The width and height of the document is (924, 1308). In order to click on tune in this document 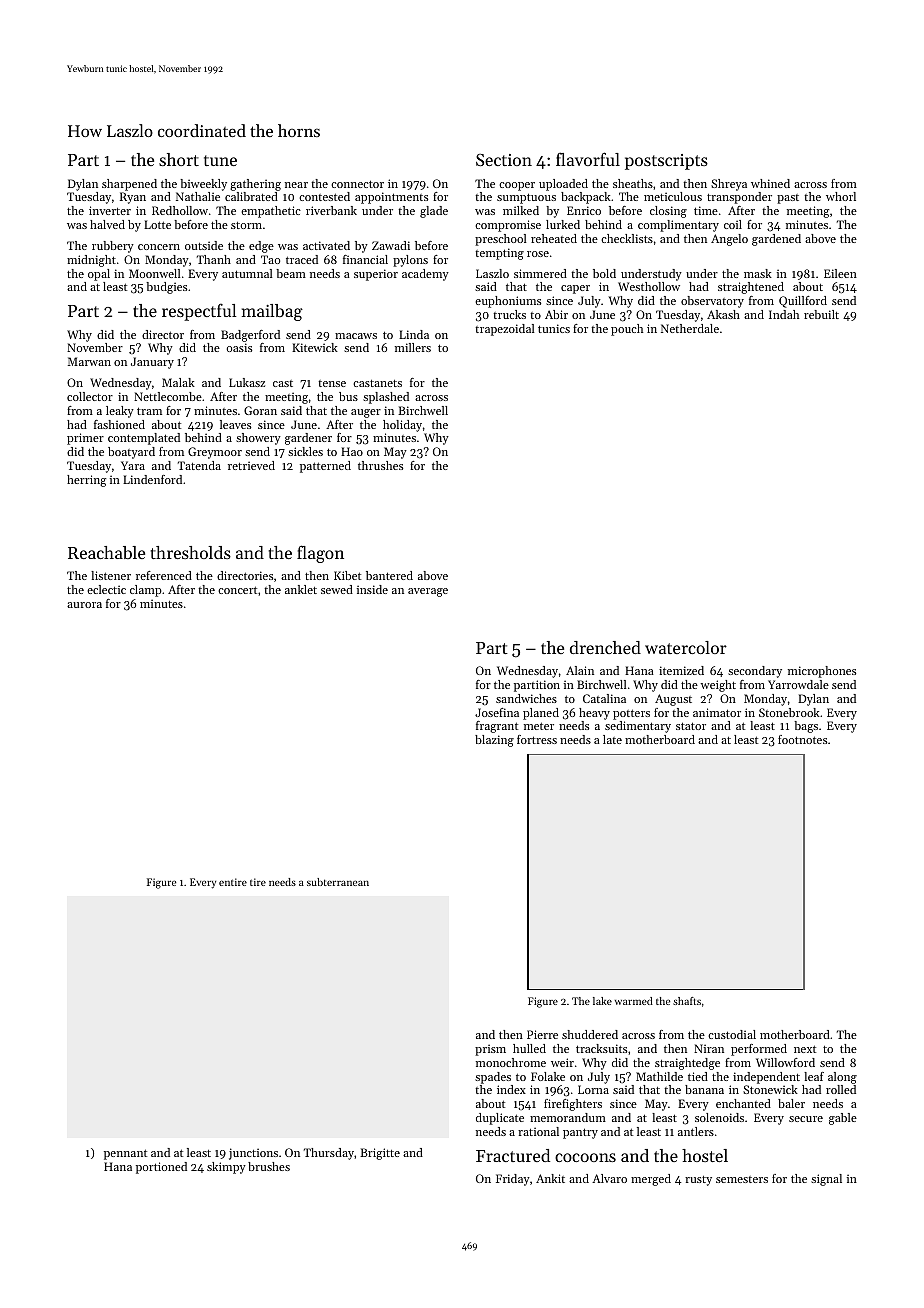, I will do `click(220, 160)`.
